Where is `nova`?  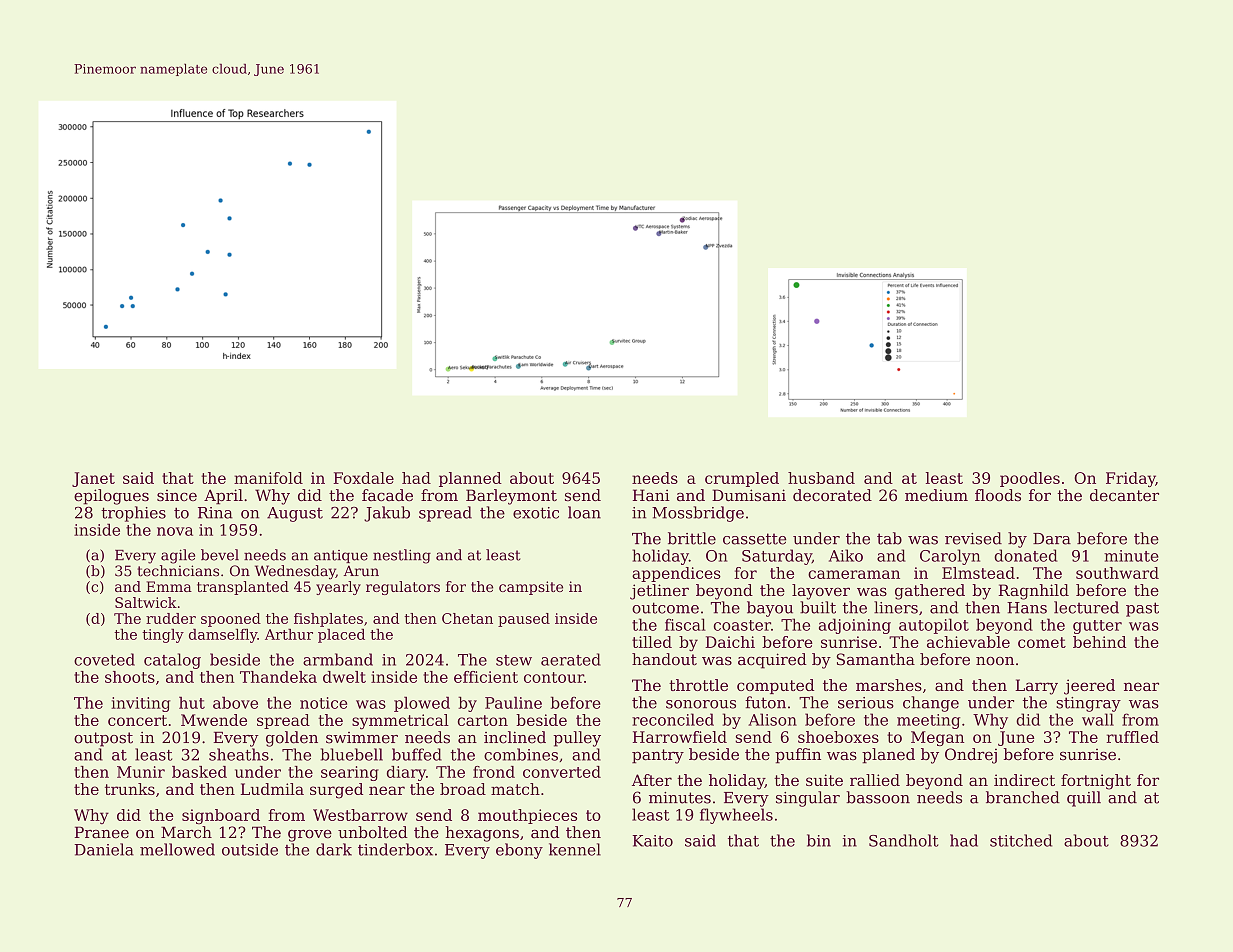 nova is located at coordinates (175, 531).
